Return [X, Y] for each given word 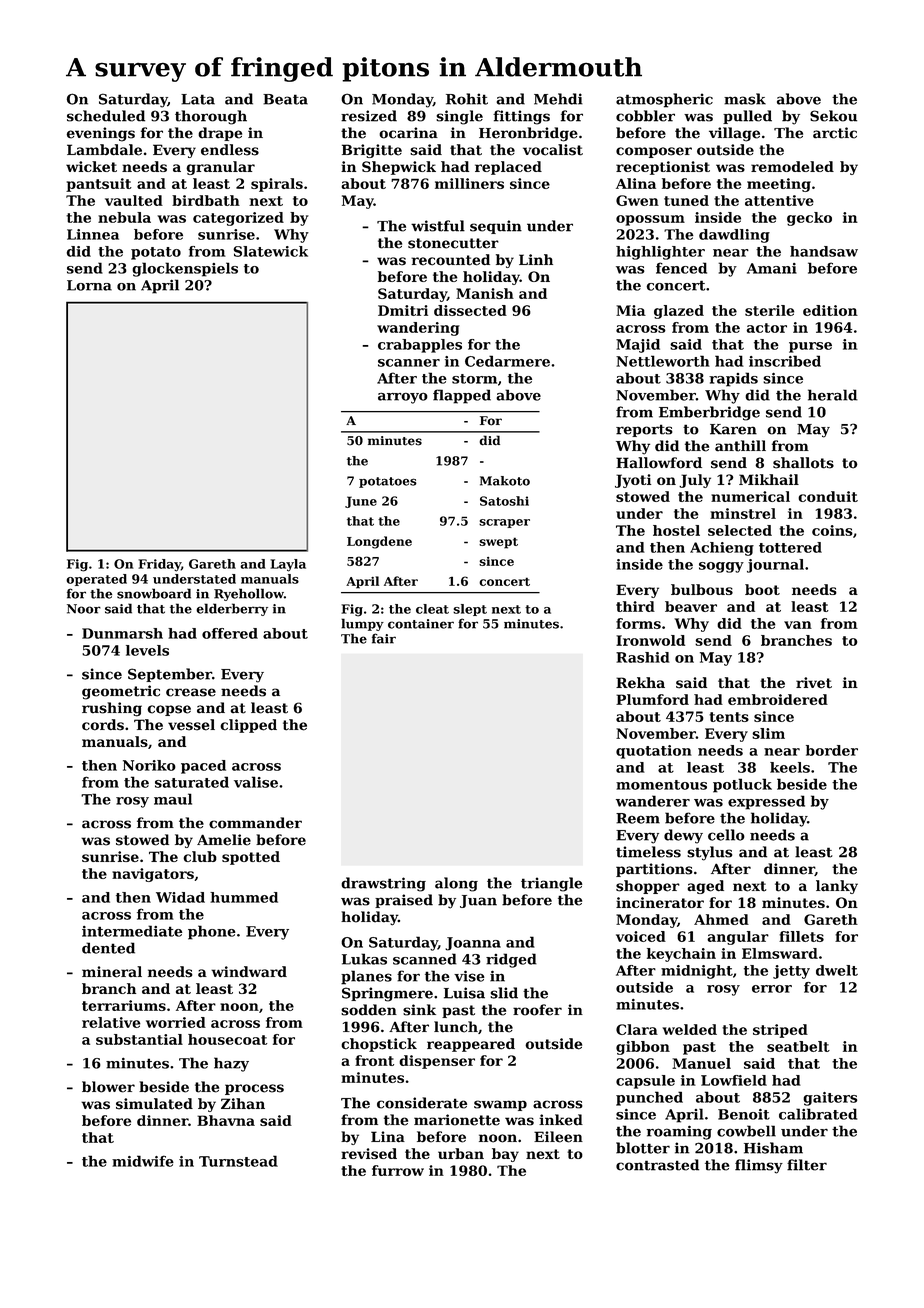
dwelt [837, 970]
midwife [143, 1161]
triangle [551, 884]
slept [470, 610]
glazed [679, 312]
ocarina [408, 133]
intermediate [132, 931]
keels [790, 767]
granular [220, 168]
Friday [159, 565]
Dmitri [403, 310]
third [635, 606]
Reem [638, 818]
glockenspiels [185, 269]
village [734, 134]
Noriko [149, 765]
